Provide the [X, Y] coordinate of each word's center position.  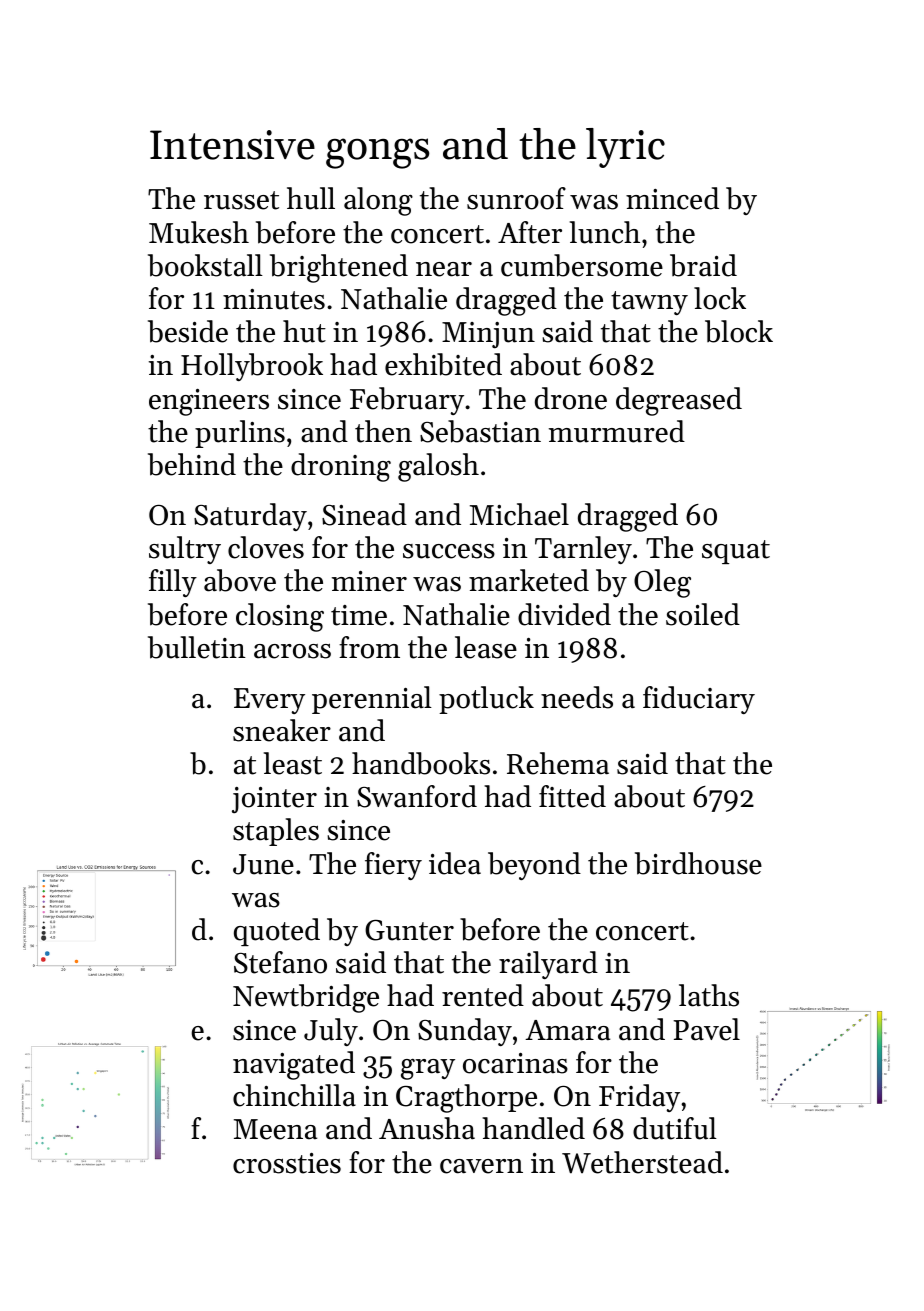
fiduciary [699, 700]
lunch [605, 232]
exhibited [443, 364]
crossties [287, 1163]
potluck [486, 700]
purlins [240, 434]
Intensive [232, 145]
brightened [339, 268]
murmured [617, 431]
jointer [274, 800]
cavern [481, 1166]
